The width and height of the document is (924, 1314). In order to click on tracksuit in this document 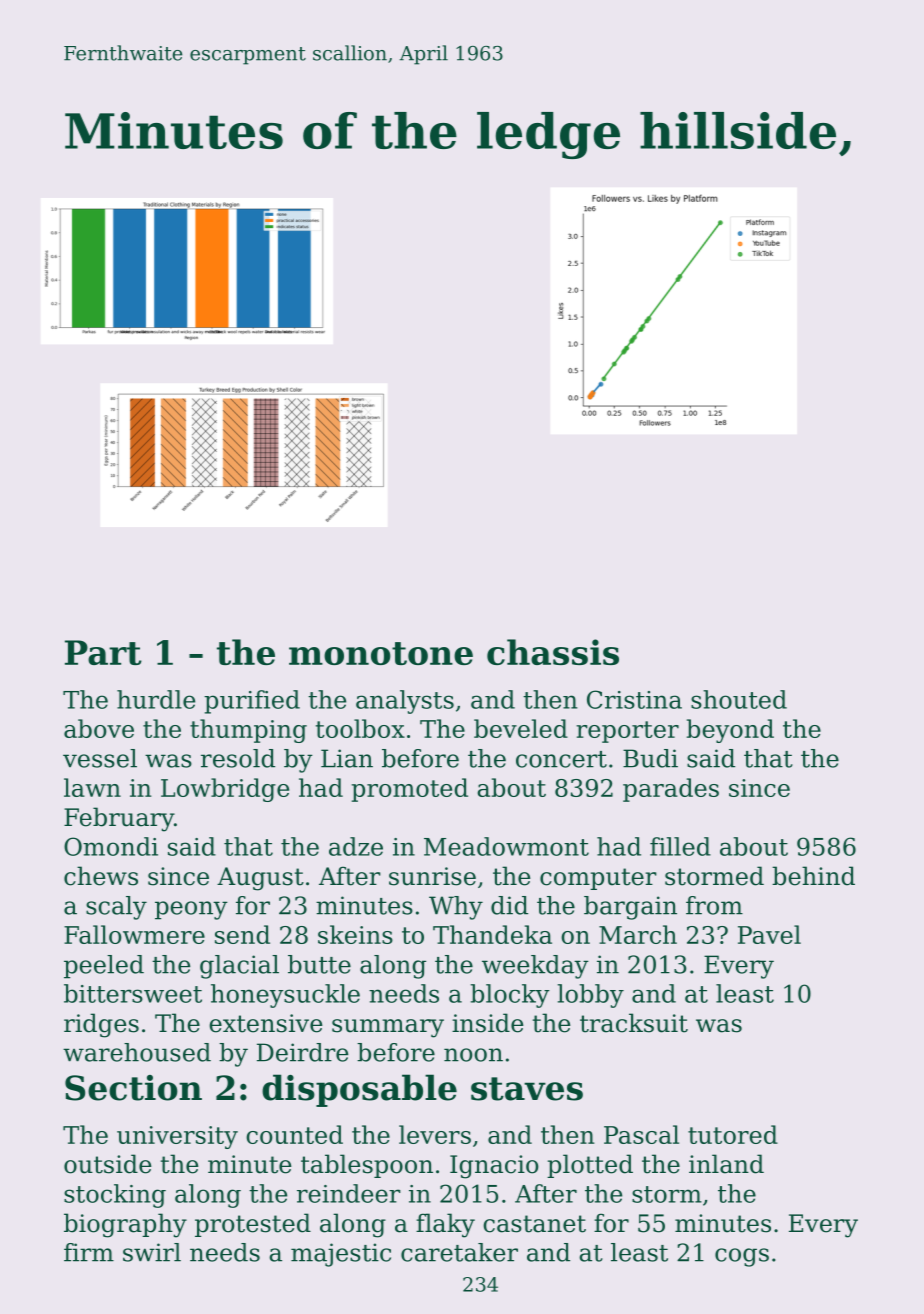, I will do `click(634, 1023)`.
